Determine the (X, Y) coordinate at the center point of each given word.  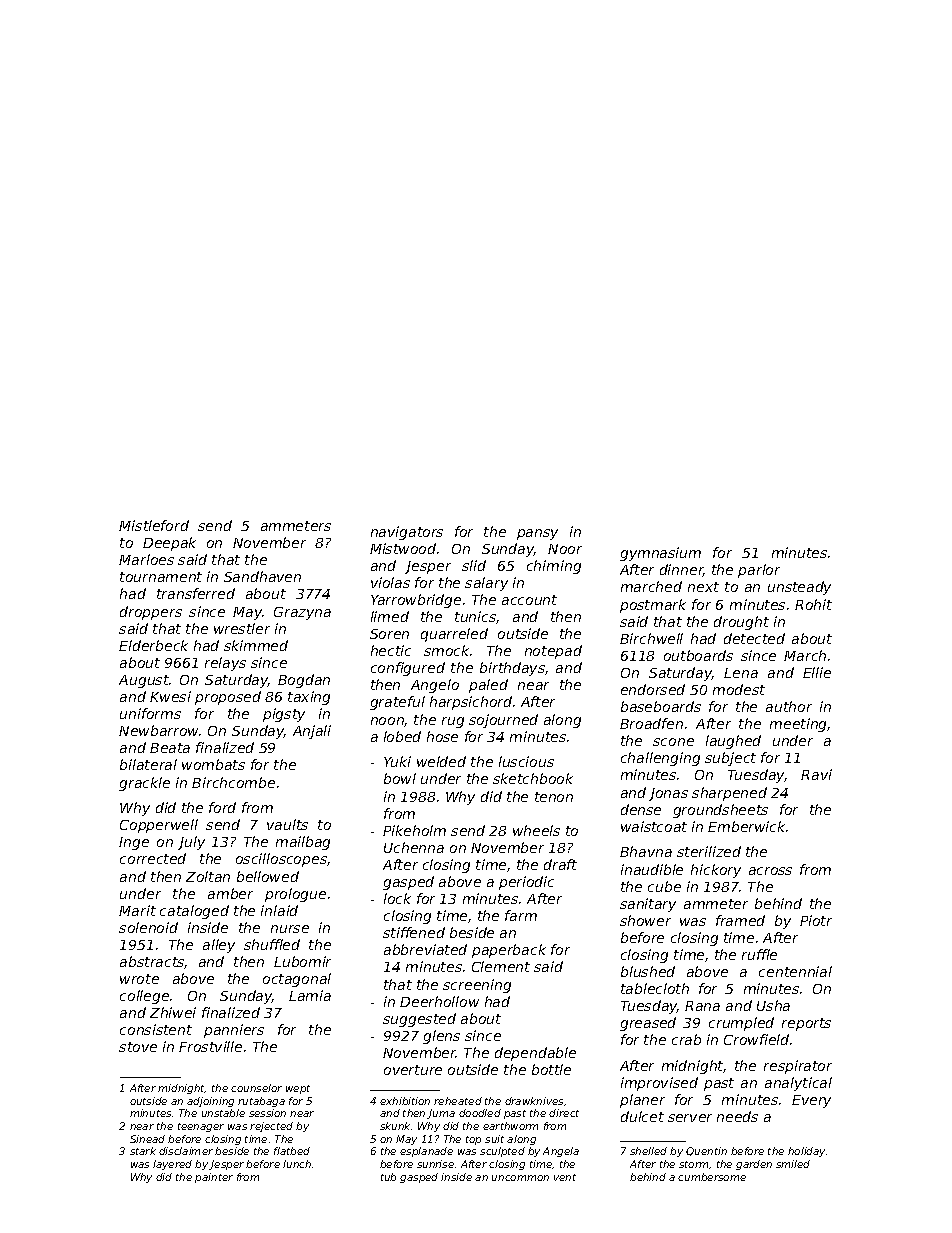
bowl (400, 778)
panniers (234, 1031)
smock (446, 650)
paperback (509, 951)
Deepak (169, 544)
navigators (407, 533)
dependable (535, 1054)
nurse (290, 929)
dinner (682, 570)
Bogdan (304, 681)
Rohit (813, 604)
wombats (213, 764)
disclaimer (186, 1151)
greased (648, 1024)
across (770, 871)
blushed (648, 971)
